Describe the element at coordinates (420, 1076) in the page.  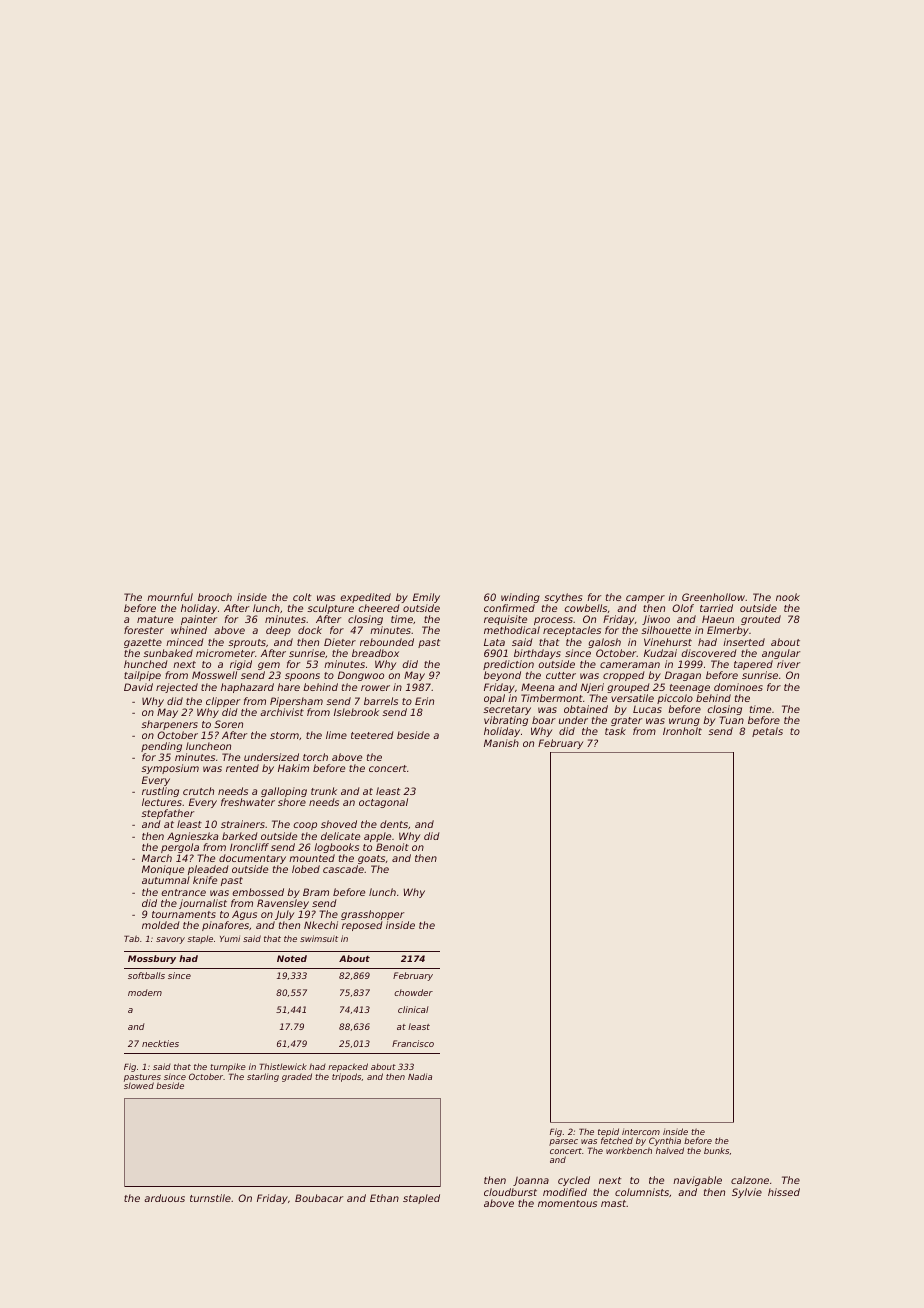
I see `Nadia` at that location.
